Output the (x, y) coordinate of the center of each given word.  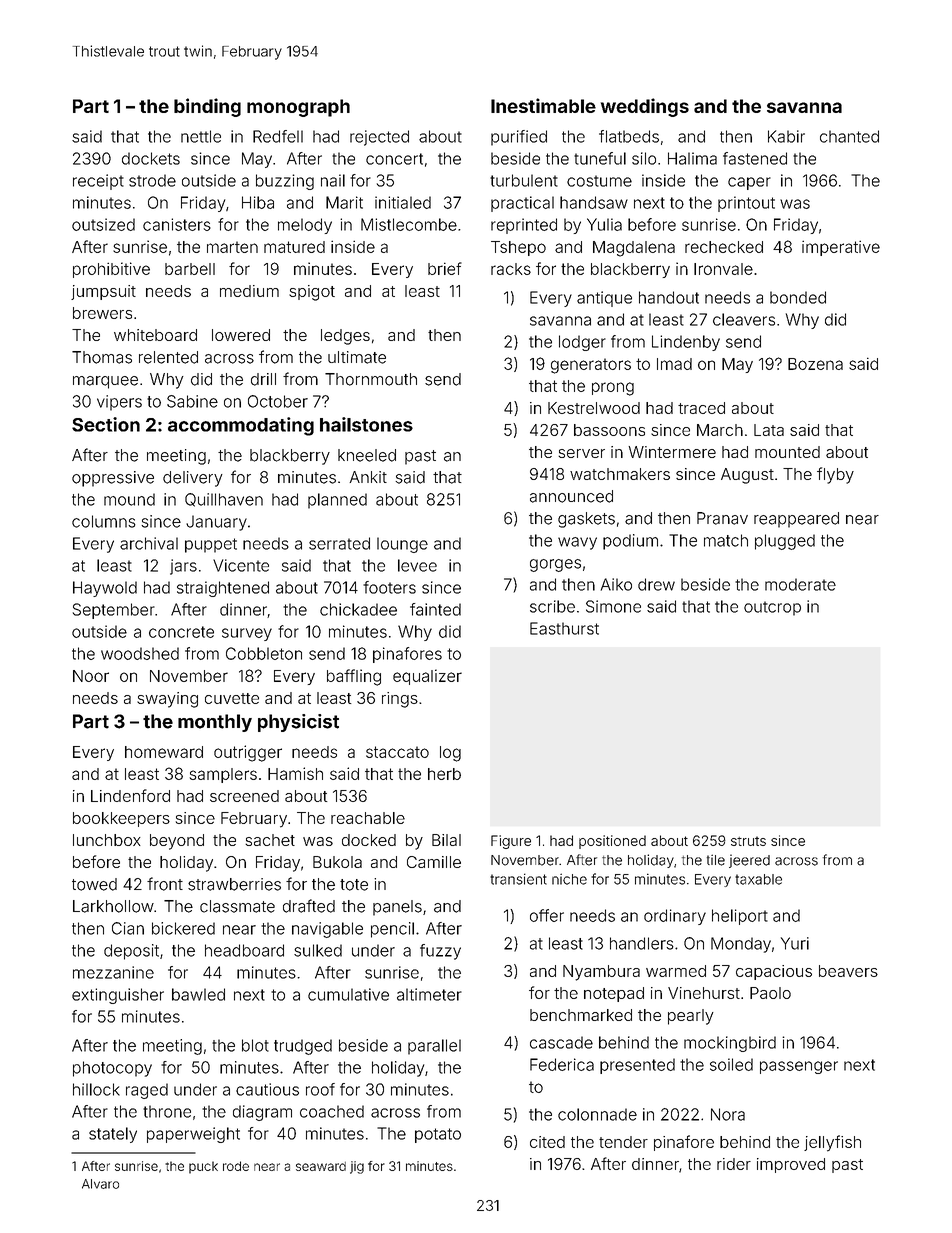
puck (203, 1167)
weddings (645, 107)
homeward (164, 752)
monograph (298, 108)
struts (748, 841)
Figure (511, 842)
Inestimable (543, 105)
